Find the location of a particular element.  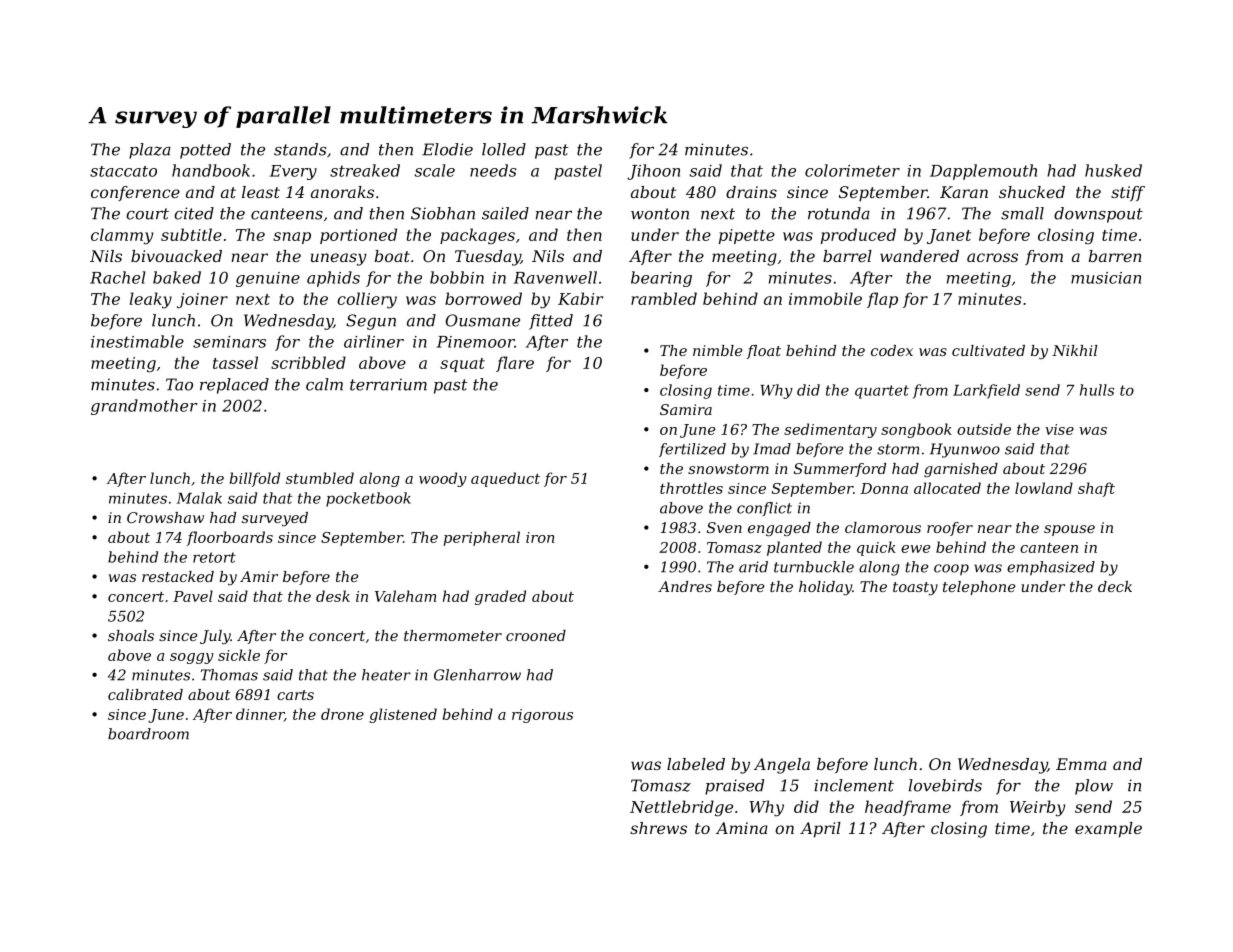

Sven is located at coordinates (724, 527).
